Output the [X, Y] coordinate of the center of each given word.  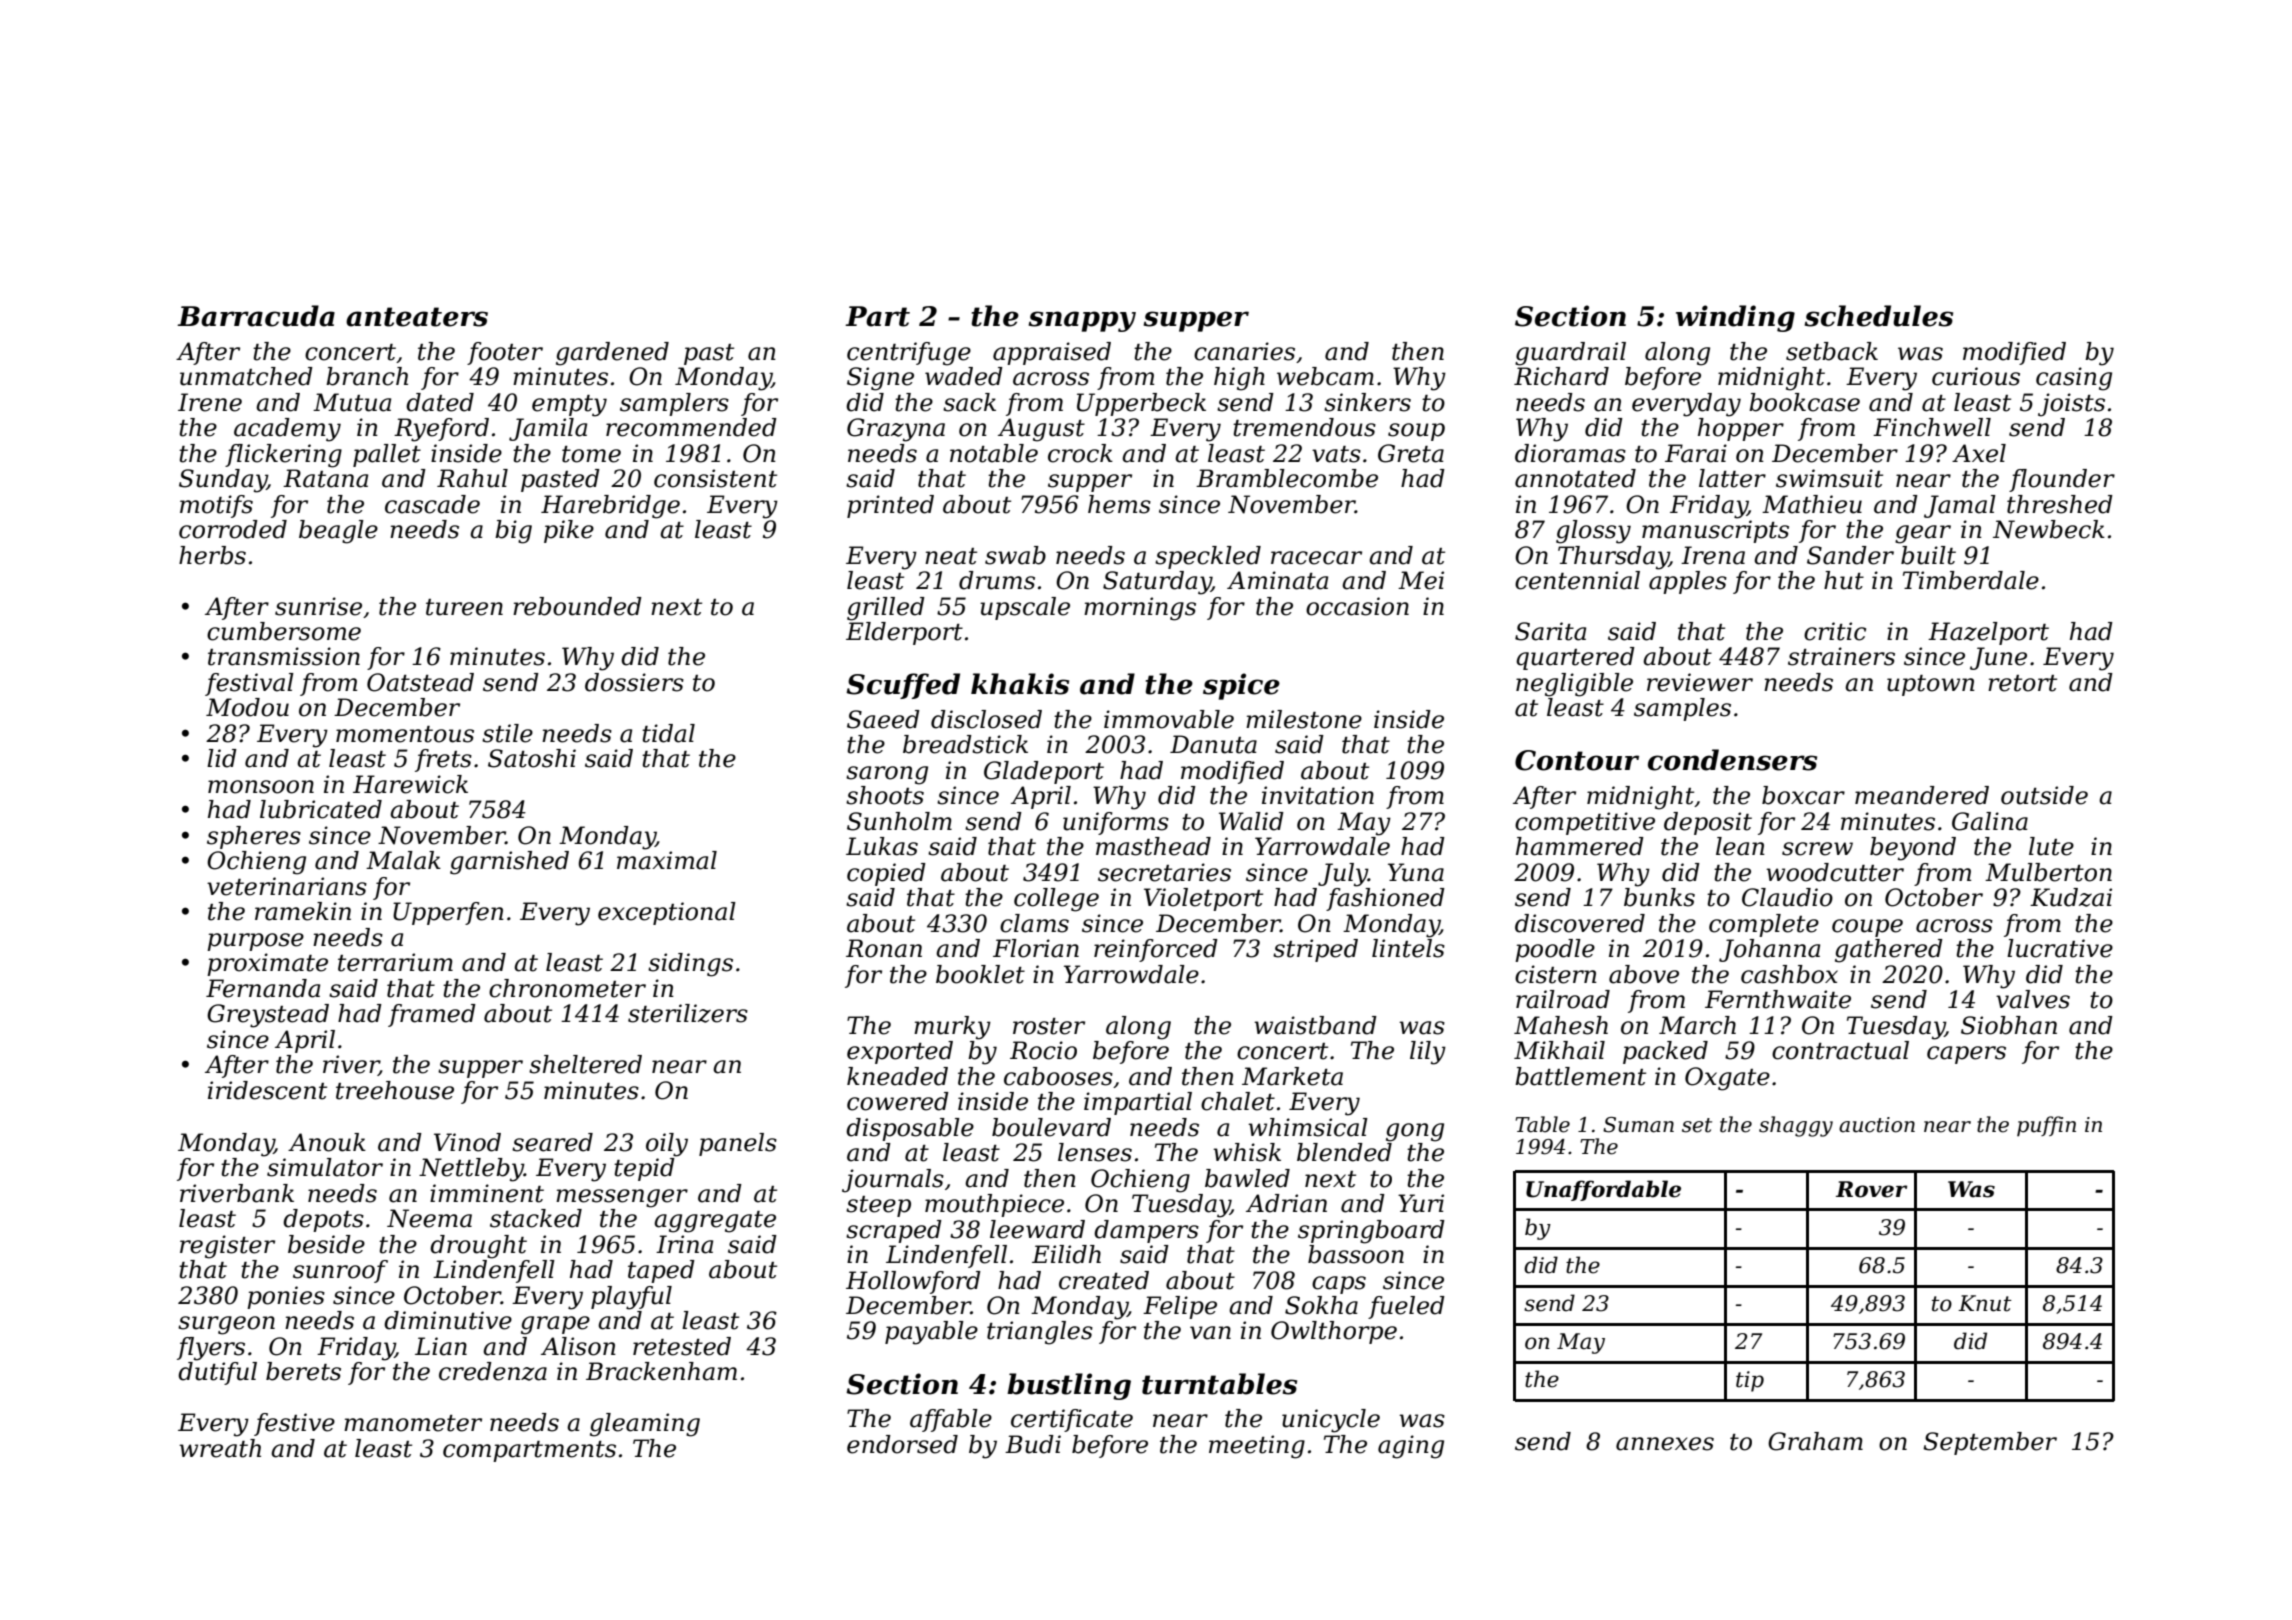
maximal [667, 860]
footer [505, 353]
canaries [1244, 351]
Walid [1251, 821]
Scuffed [903, 686]
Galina [1990, 821]
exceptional [667, 913]
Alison [578, 1346]
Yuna [1416, 872]
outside [2044, 795]
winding [1735, 318]
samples [1682, 709]
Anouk [327, 1142]
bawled [1247, 1178]
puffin [2046, 1126]
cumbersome [284, 631]
